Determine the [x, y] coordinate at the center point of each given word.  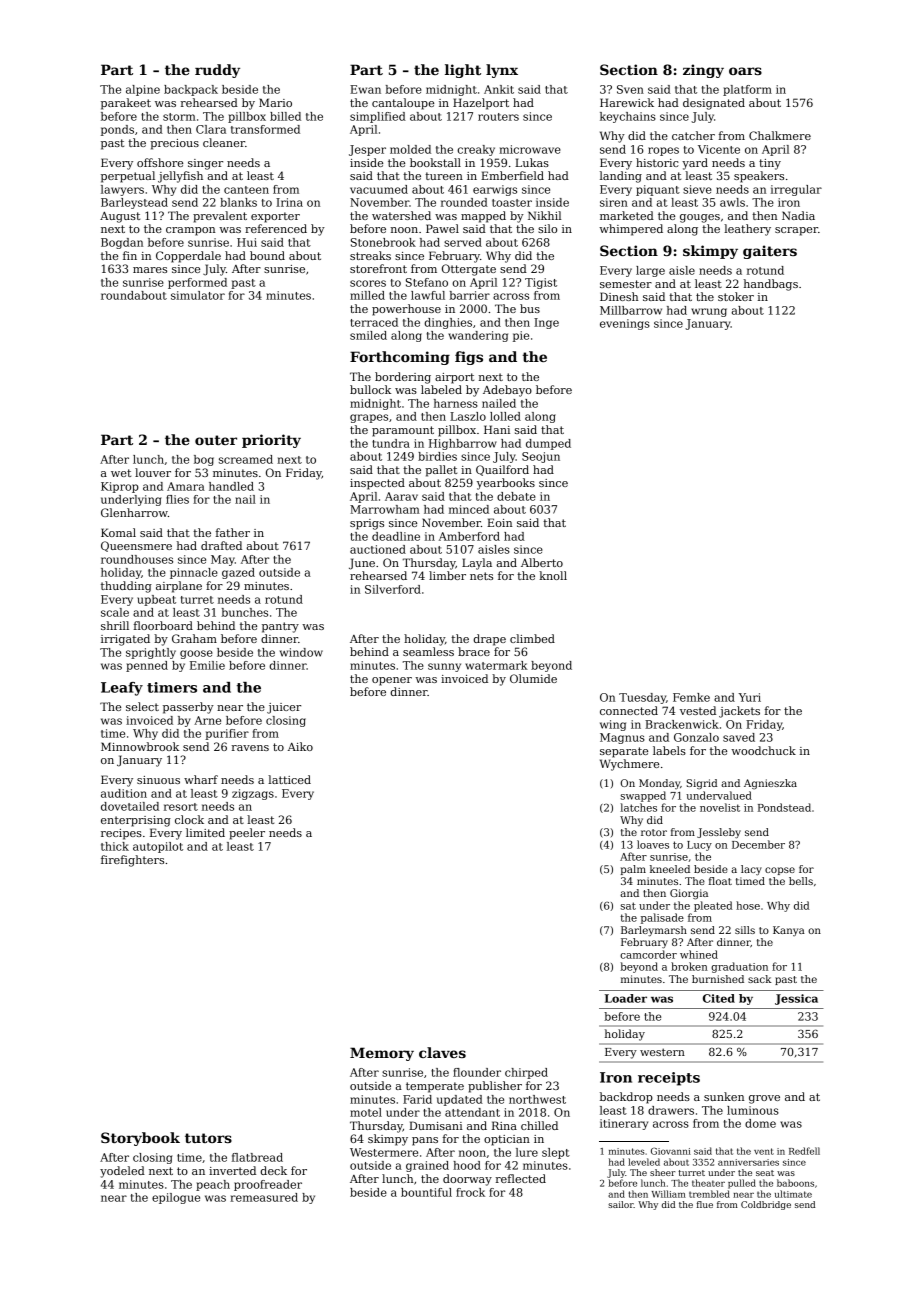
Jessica [796, 999]
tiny [770, 164]
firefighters [132, 861]
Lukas [532, 162]
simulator [198, 295]
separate [624, 752]
